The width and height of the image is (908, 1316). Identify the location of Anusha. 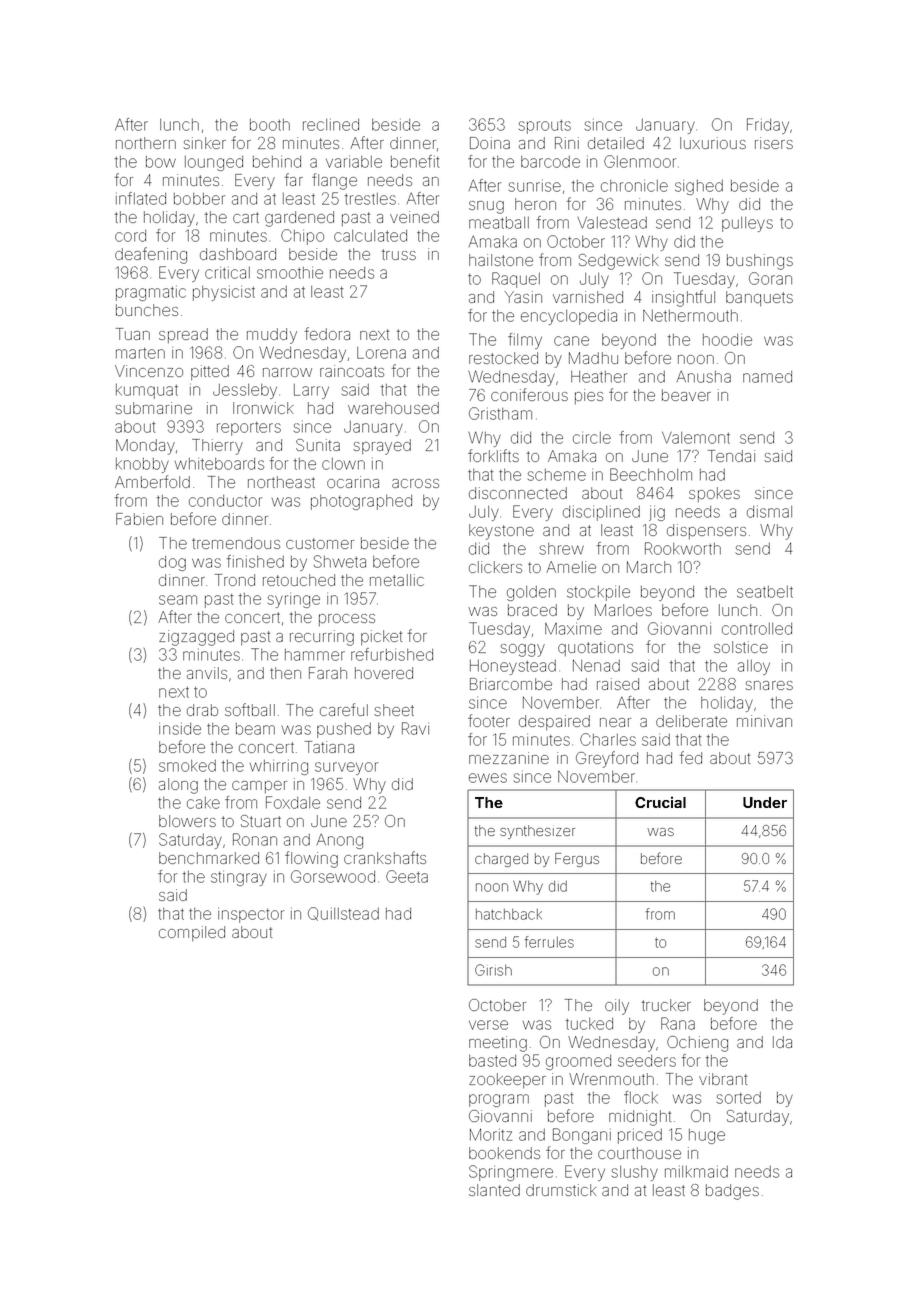
(704, 377).
